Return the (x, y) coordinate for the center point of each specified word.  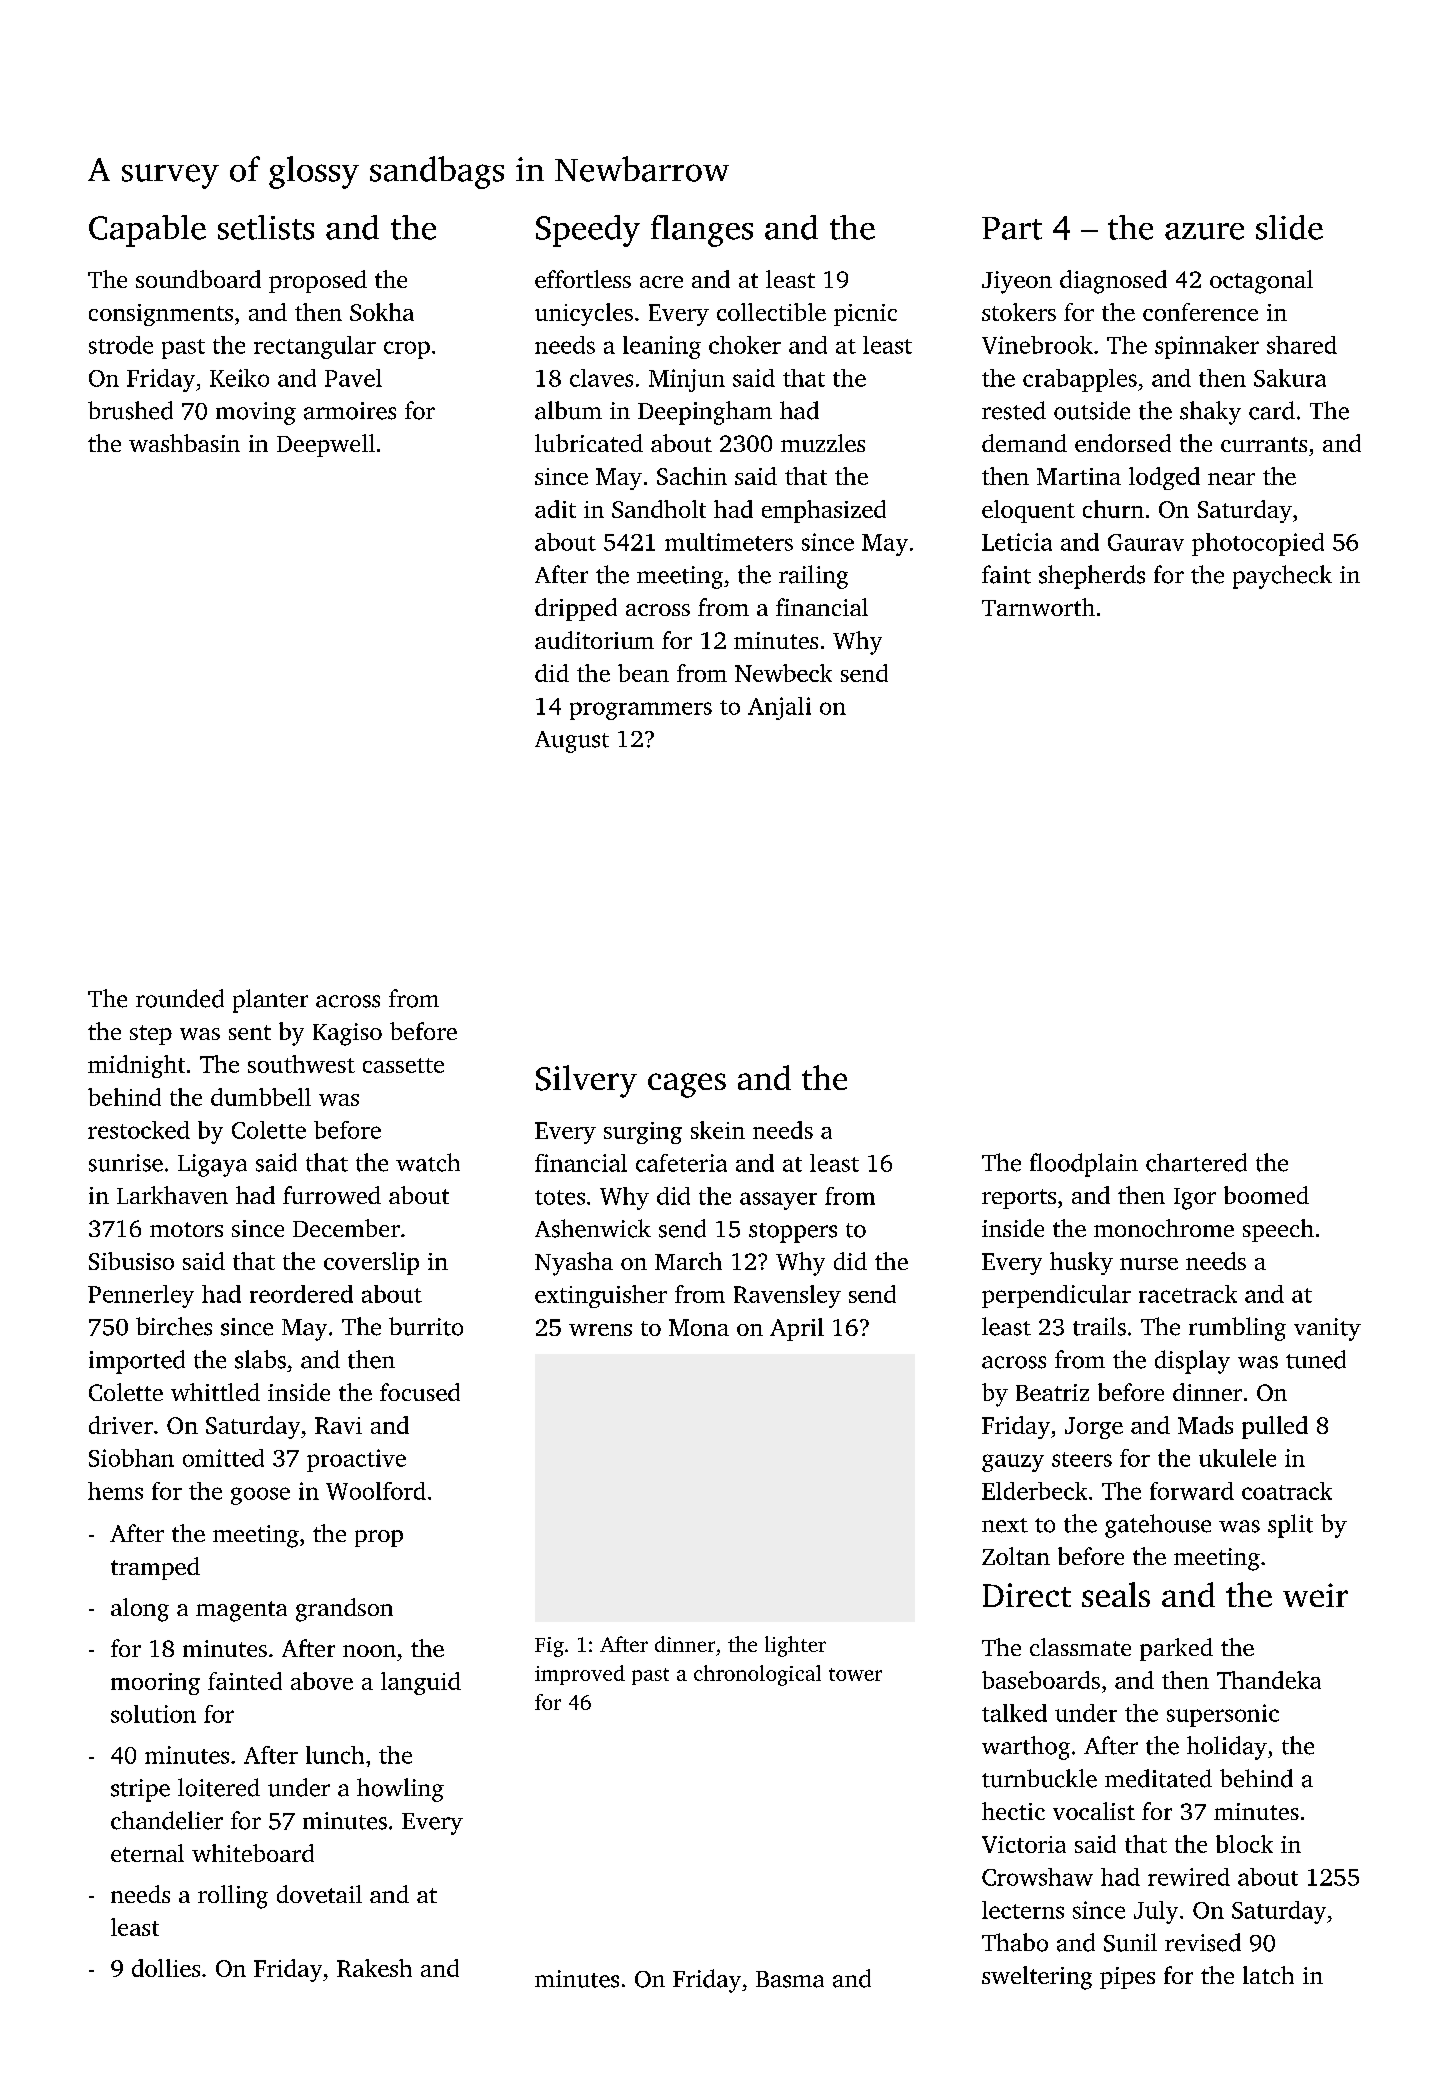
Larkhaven (172, 1195)
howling (400, 1790)
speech (1278, 1230)
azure (1204, 231)
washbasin (184, 443)
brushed (130, 410)
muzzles (823, 443)
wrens (600, 1330)
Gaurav (1146, 542)
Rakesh (374, 1968)
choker (745, 345)
